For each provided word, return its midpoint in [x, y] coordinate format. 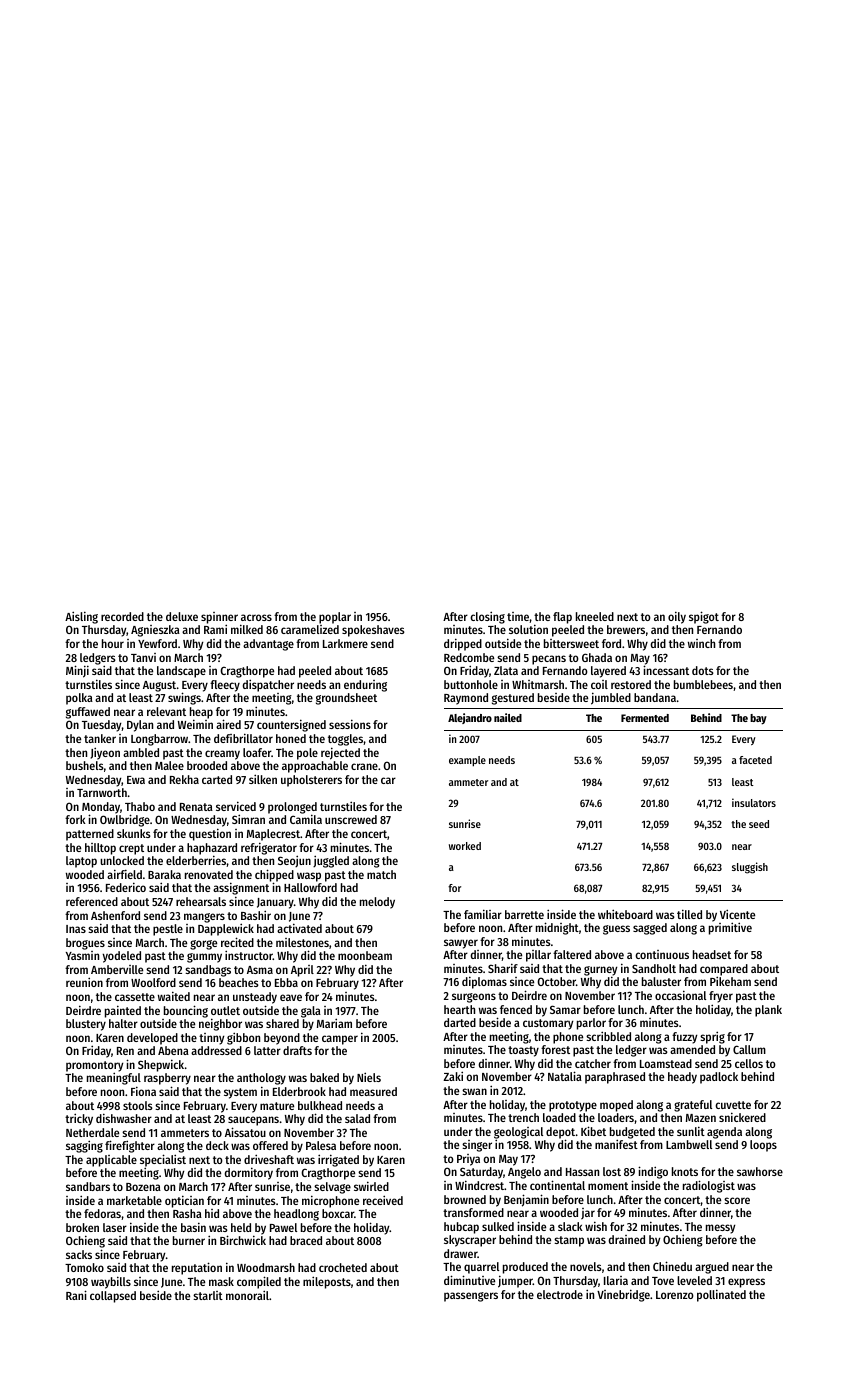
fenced [516, 1009]
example [467, 761]
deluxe [182, 616]
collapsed [113, 1297]
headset [712, 954]
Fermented [645, 718]
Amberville [117, 969]
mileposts [327, 1282]
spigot [704, 617]
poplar [335, 618]
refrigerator [269, 848]
